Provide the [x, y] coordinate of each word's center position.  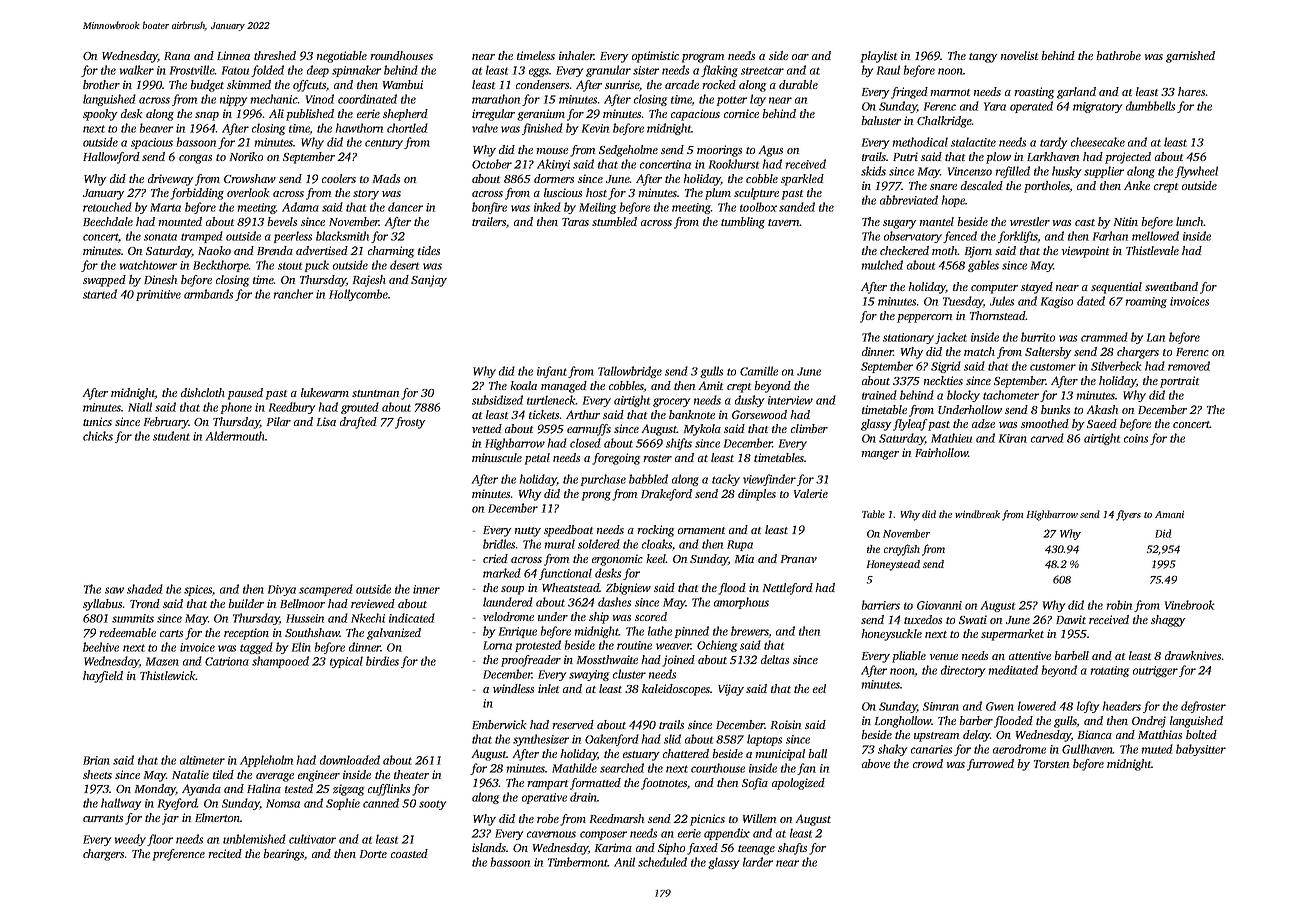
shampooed [280, 662]
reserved [573, 724]
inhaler [576, 55]
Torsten [1051, 764]
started [100, 294]
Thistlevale [1152, 250]
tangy [983, 58]
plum [718, 194]
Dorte [373, 854]
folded [267, 71]
